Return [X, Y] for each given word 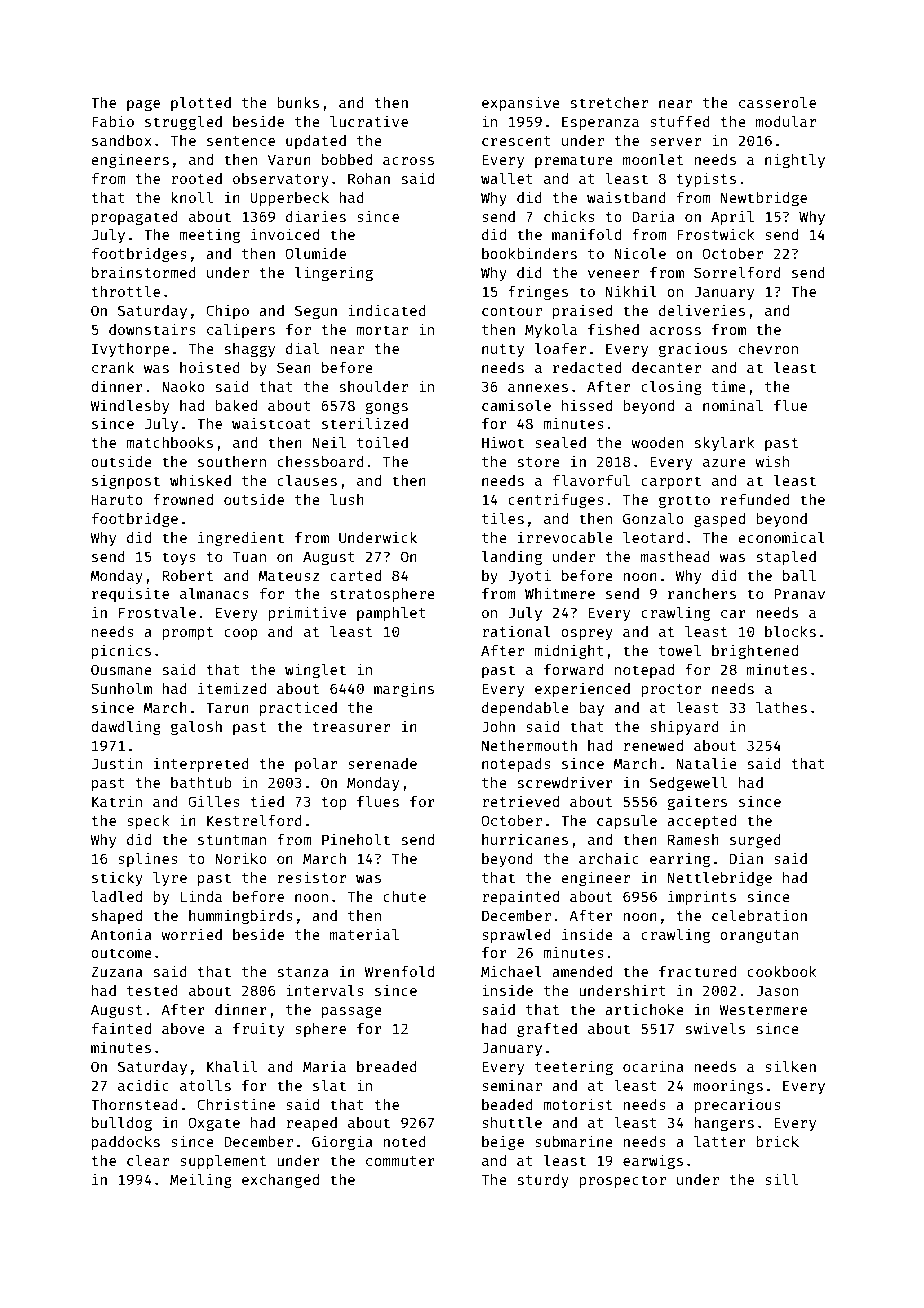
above [183, 1028]
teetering [574, 1067]
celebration [759, 915]
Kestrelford [254, 820]
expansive [521, 103]
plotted [201, 104]
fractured [697, 971]
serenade [382, 763]
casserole [777, 102]
